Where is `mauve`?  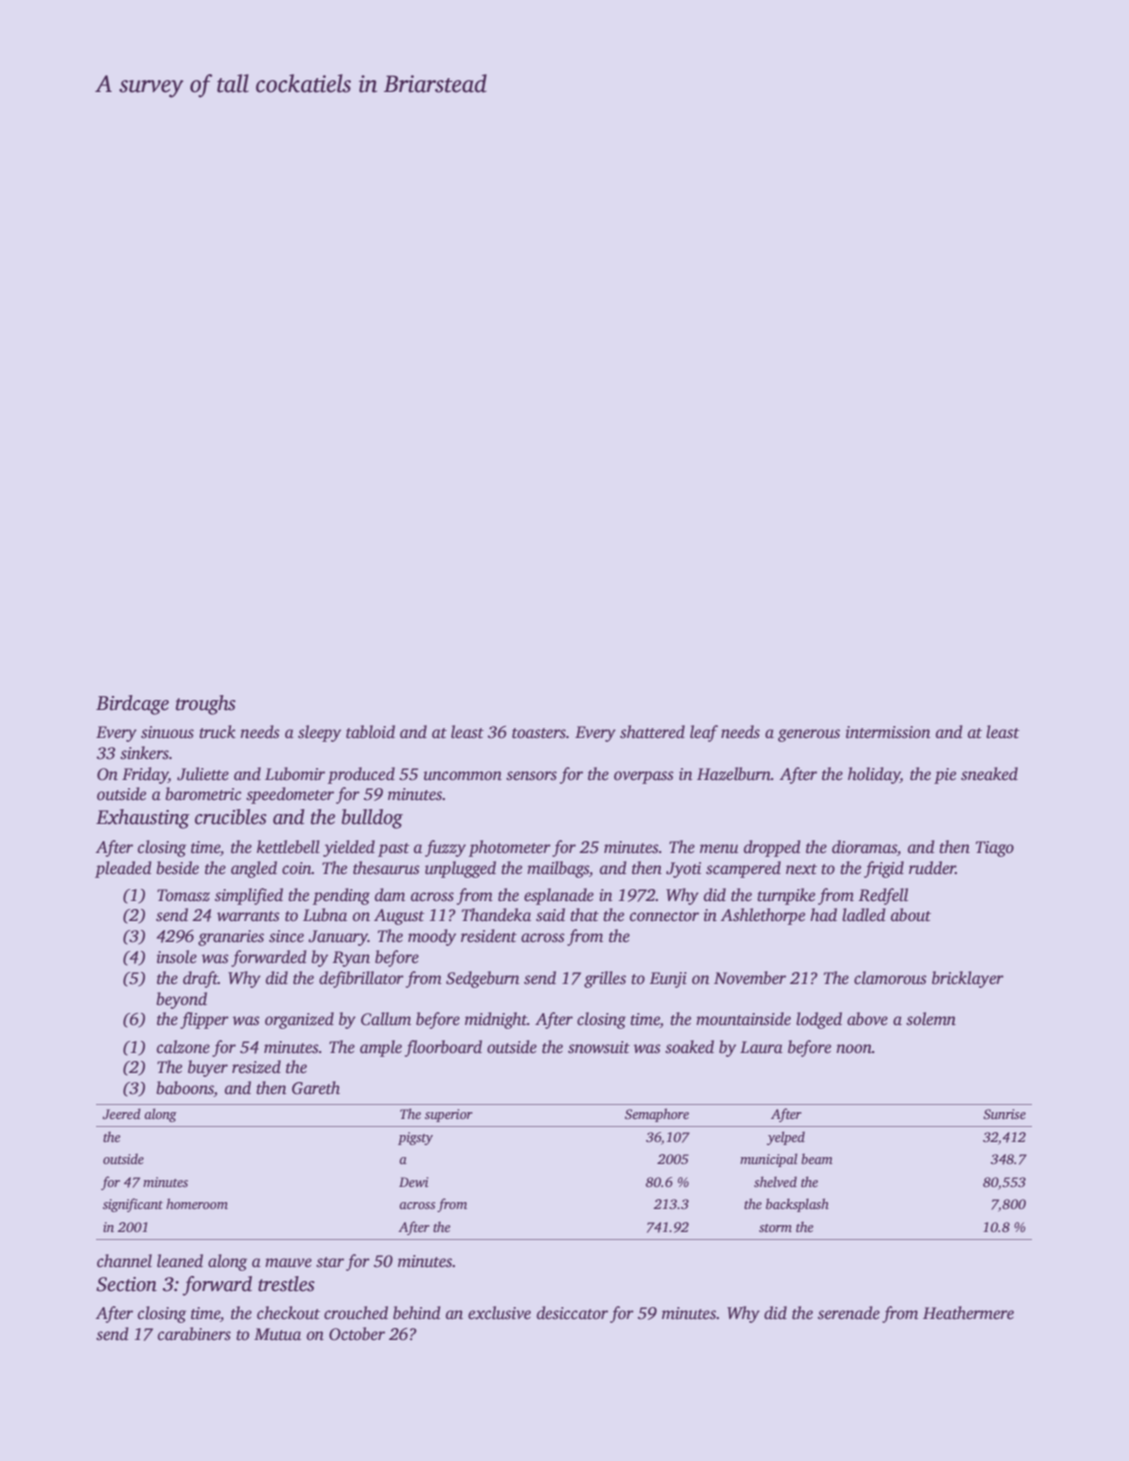
mauve is located at coordinates (288, 1263).
